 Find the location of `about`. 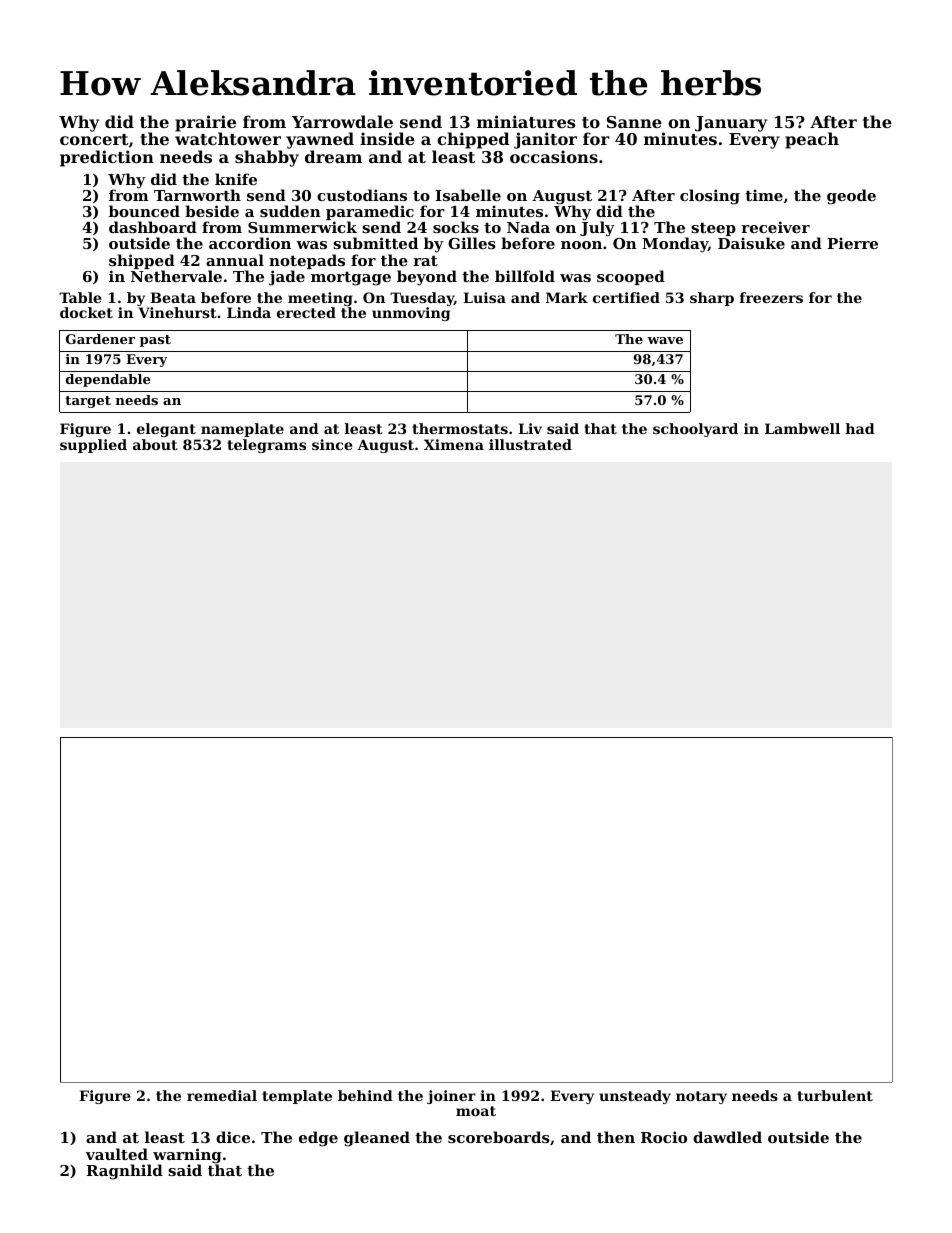

about is located at coordinates (155, 444).
